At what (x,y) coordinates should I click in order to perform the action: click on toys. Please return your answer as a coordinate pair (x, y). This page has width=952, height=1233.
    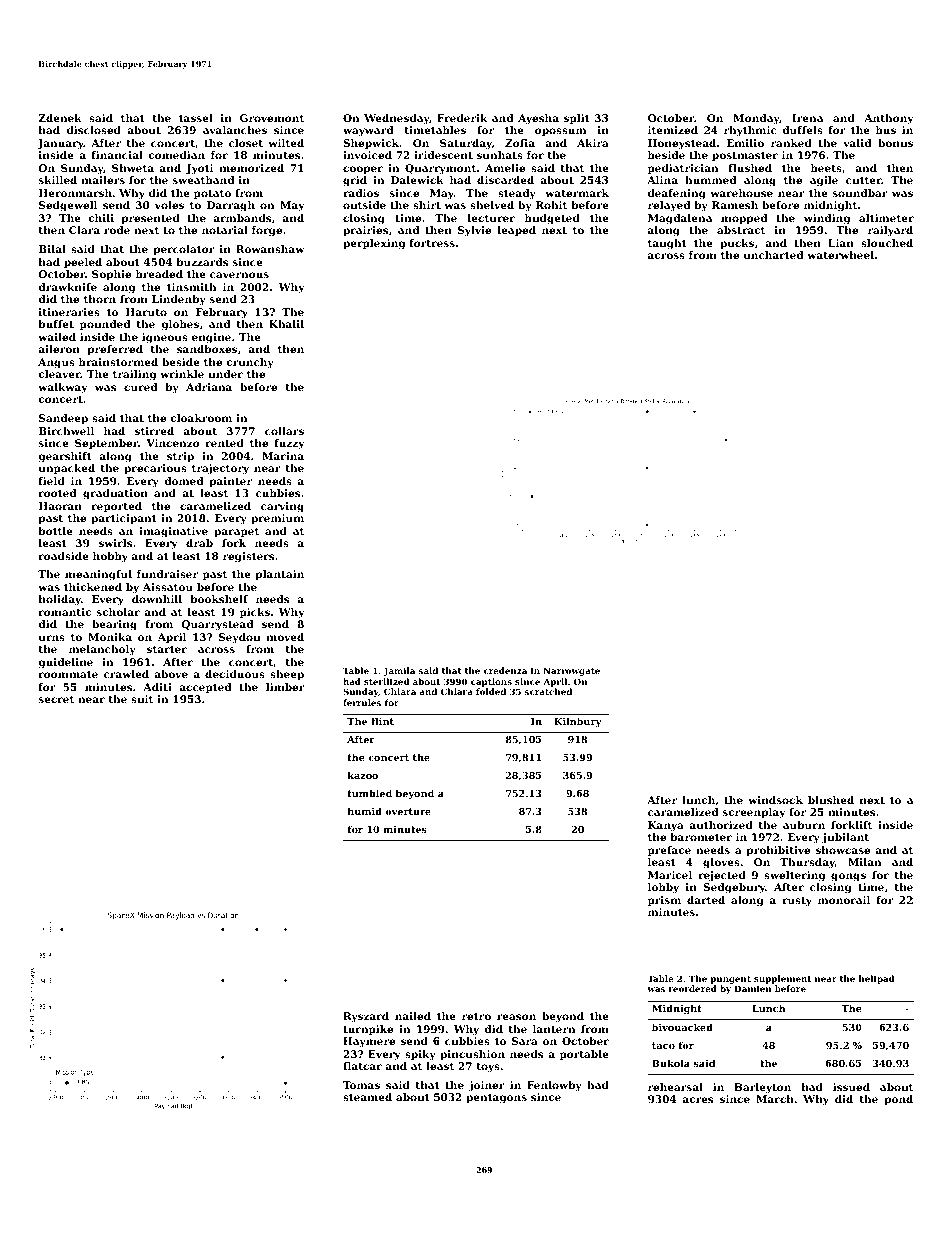
    Looking at the image, I should click on (488, 1068).
